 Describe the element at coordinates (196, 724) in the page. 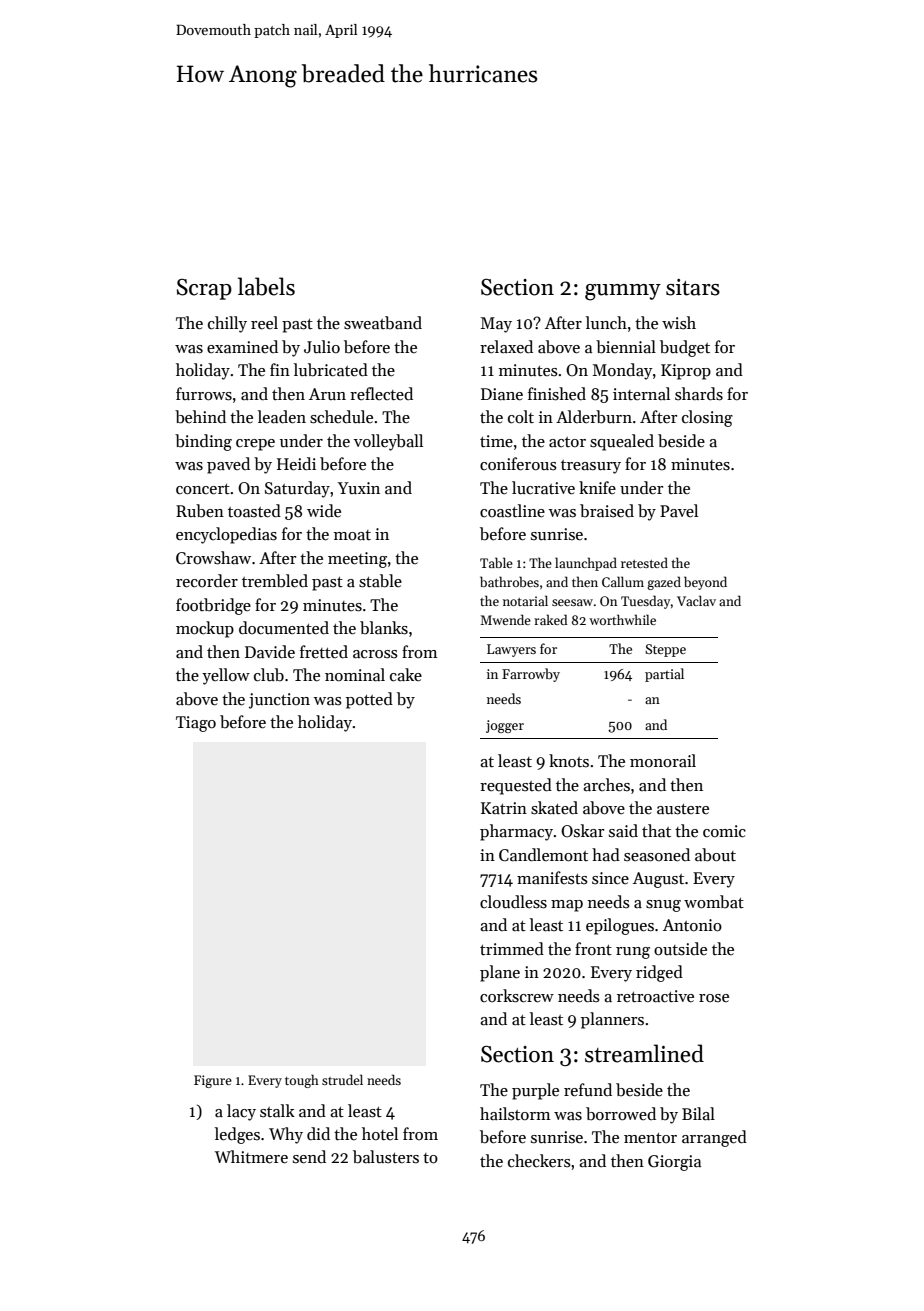

I see `Tiago` at that location.
